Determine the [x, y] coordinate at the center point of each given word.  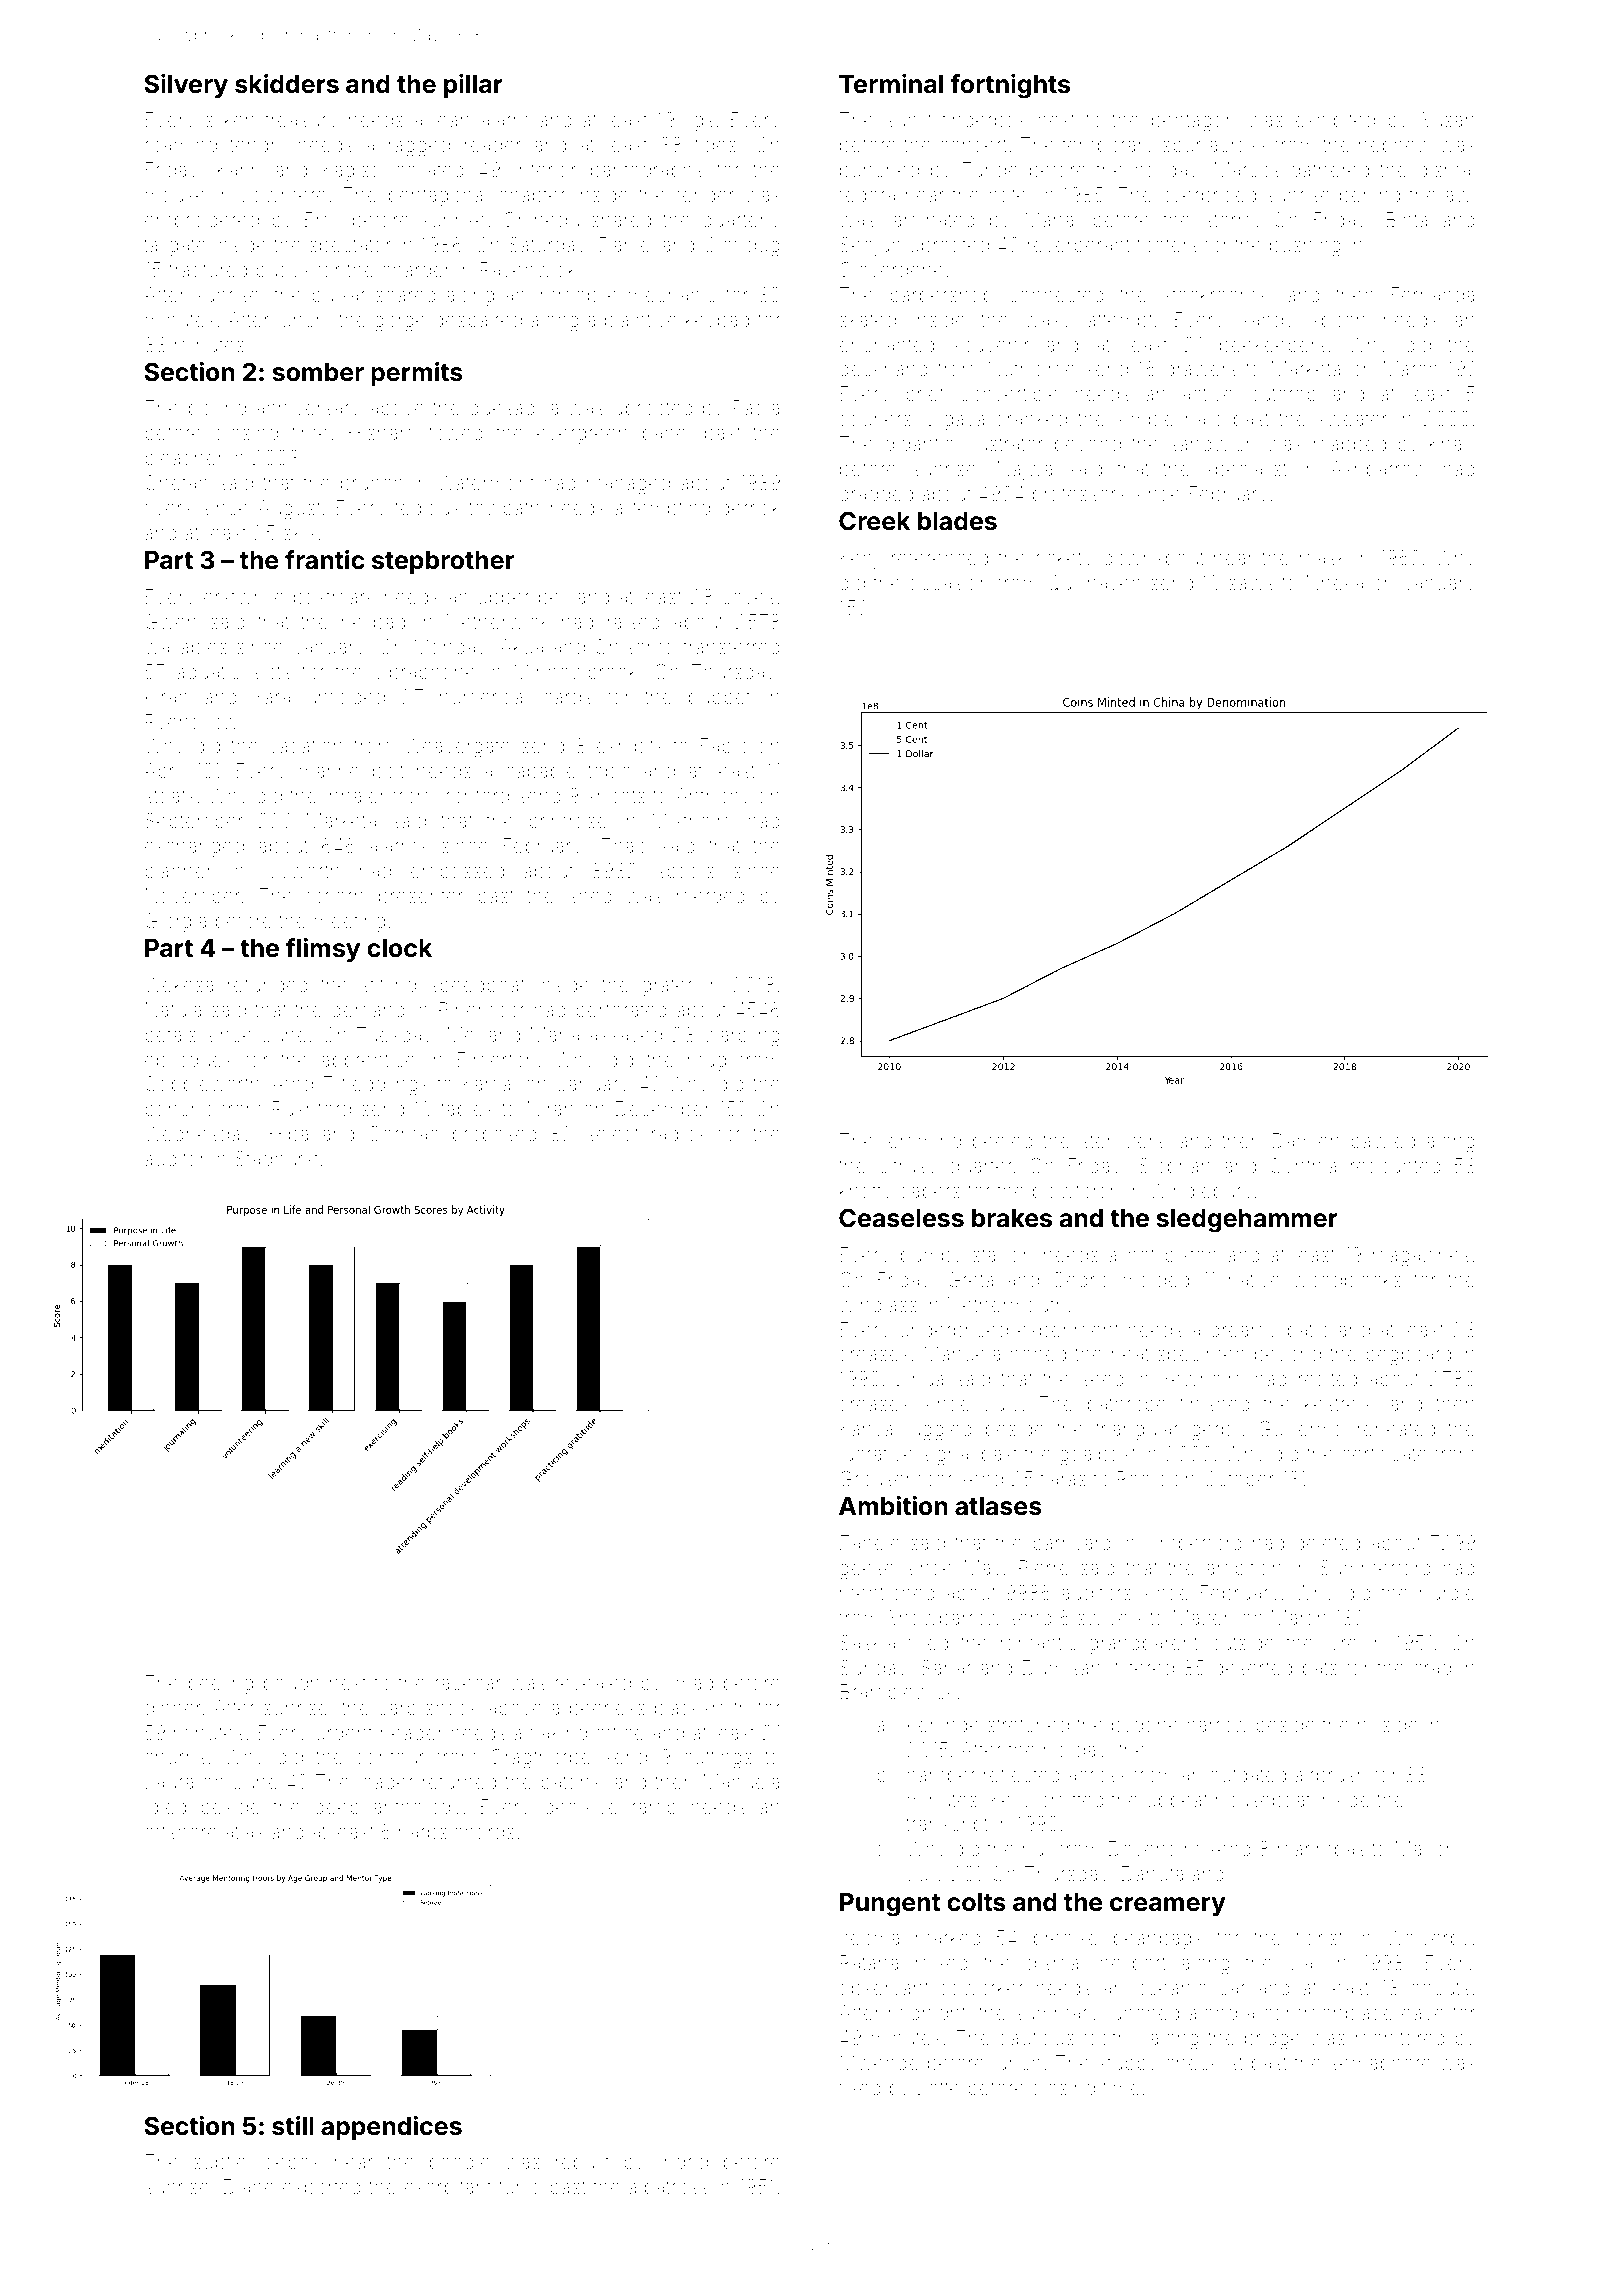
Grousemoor [896, 1478]
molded [1156, 1279]
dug [763, 247]
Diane [249, 2186]
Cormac [403, 1133]
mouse [175, 196]
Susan [1447, 119]
